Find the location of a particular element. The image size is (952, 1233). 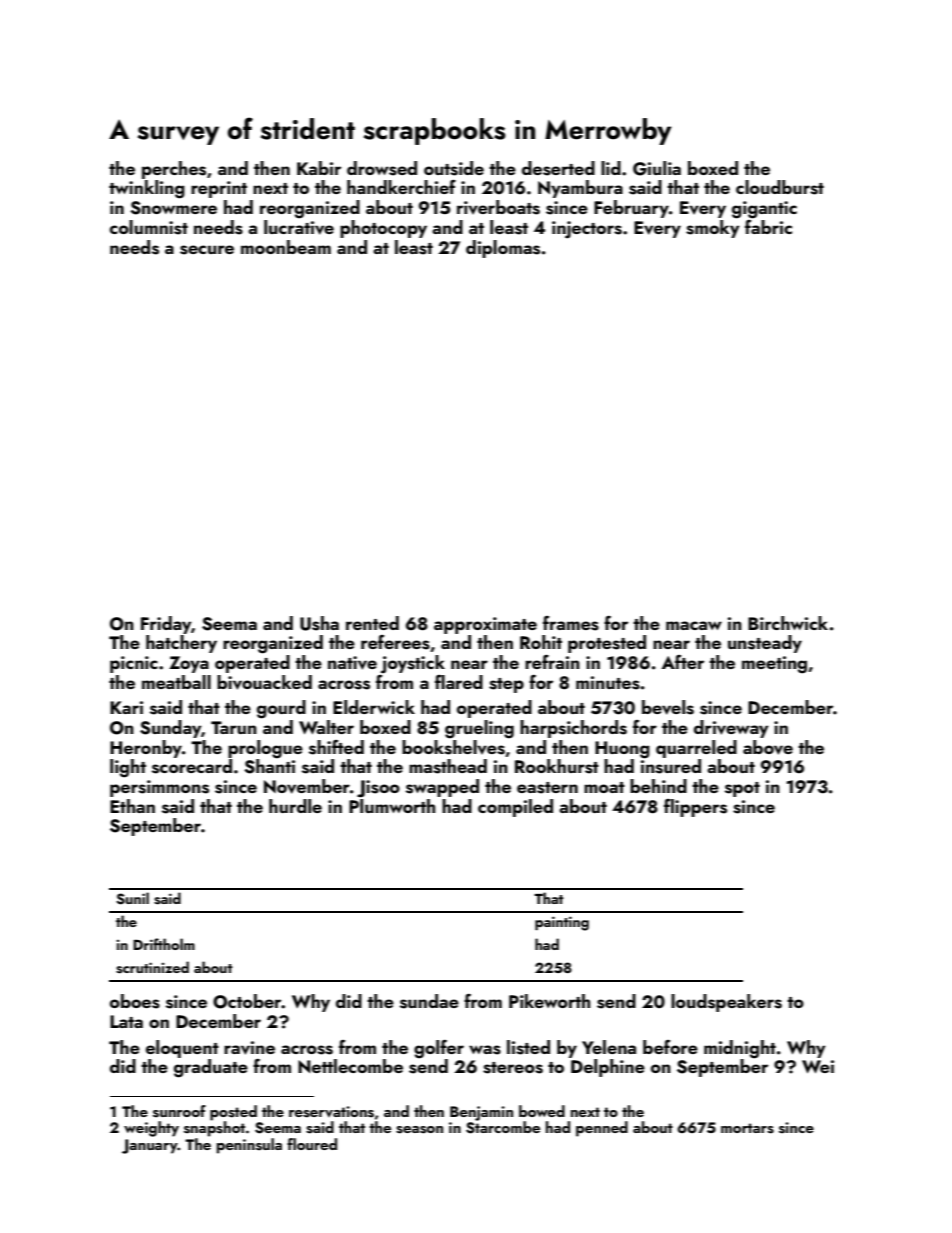

October is located at coordinates (247, 1001).
